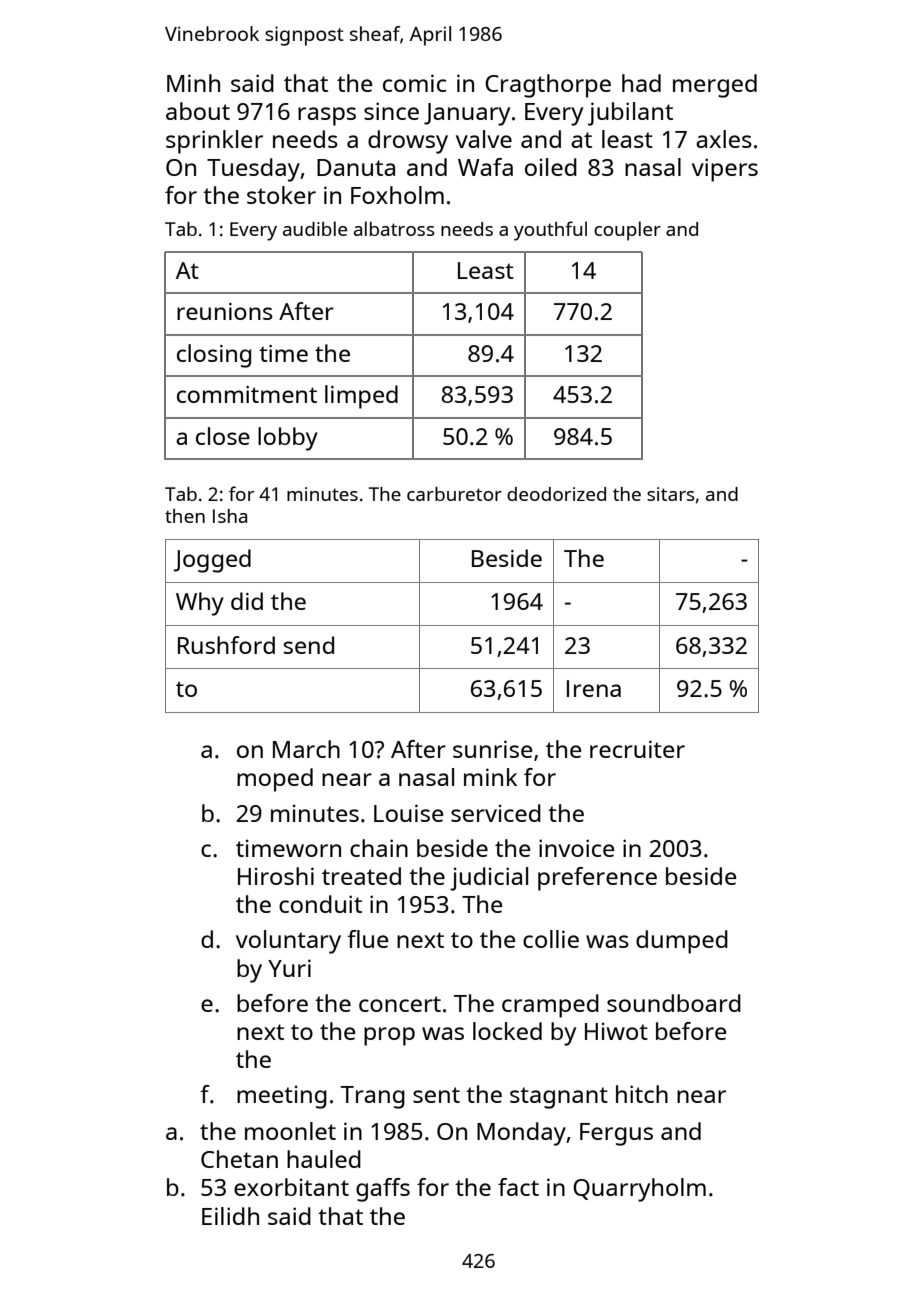 The image size is (924, 1311). I want to click on sitars, so click(671, 494).
